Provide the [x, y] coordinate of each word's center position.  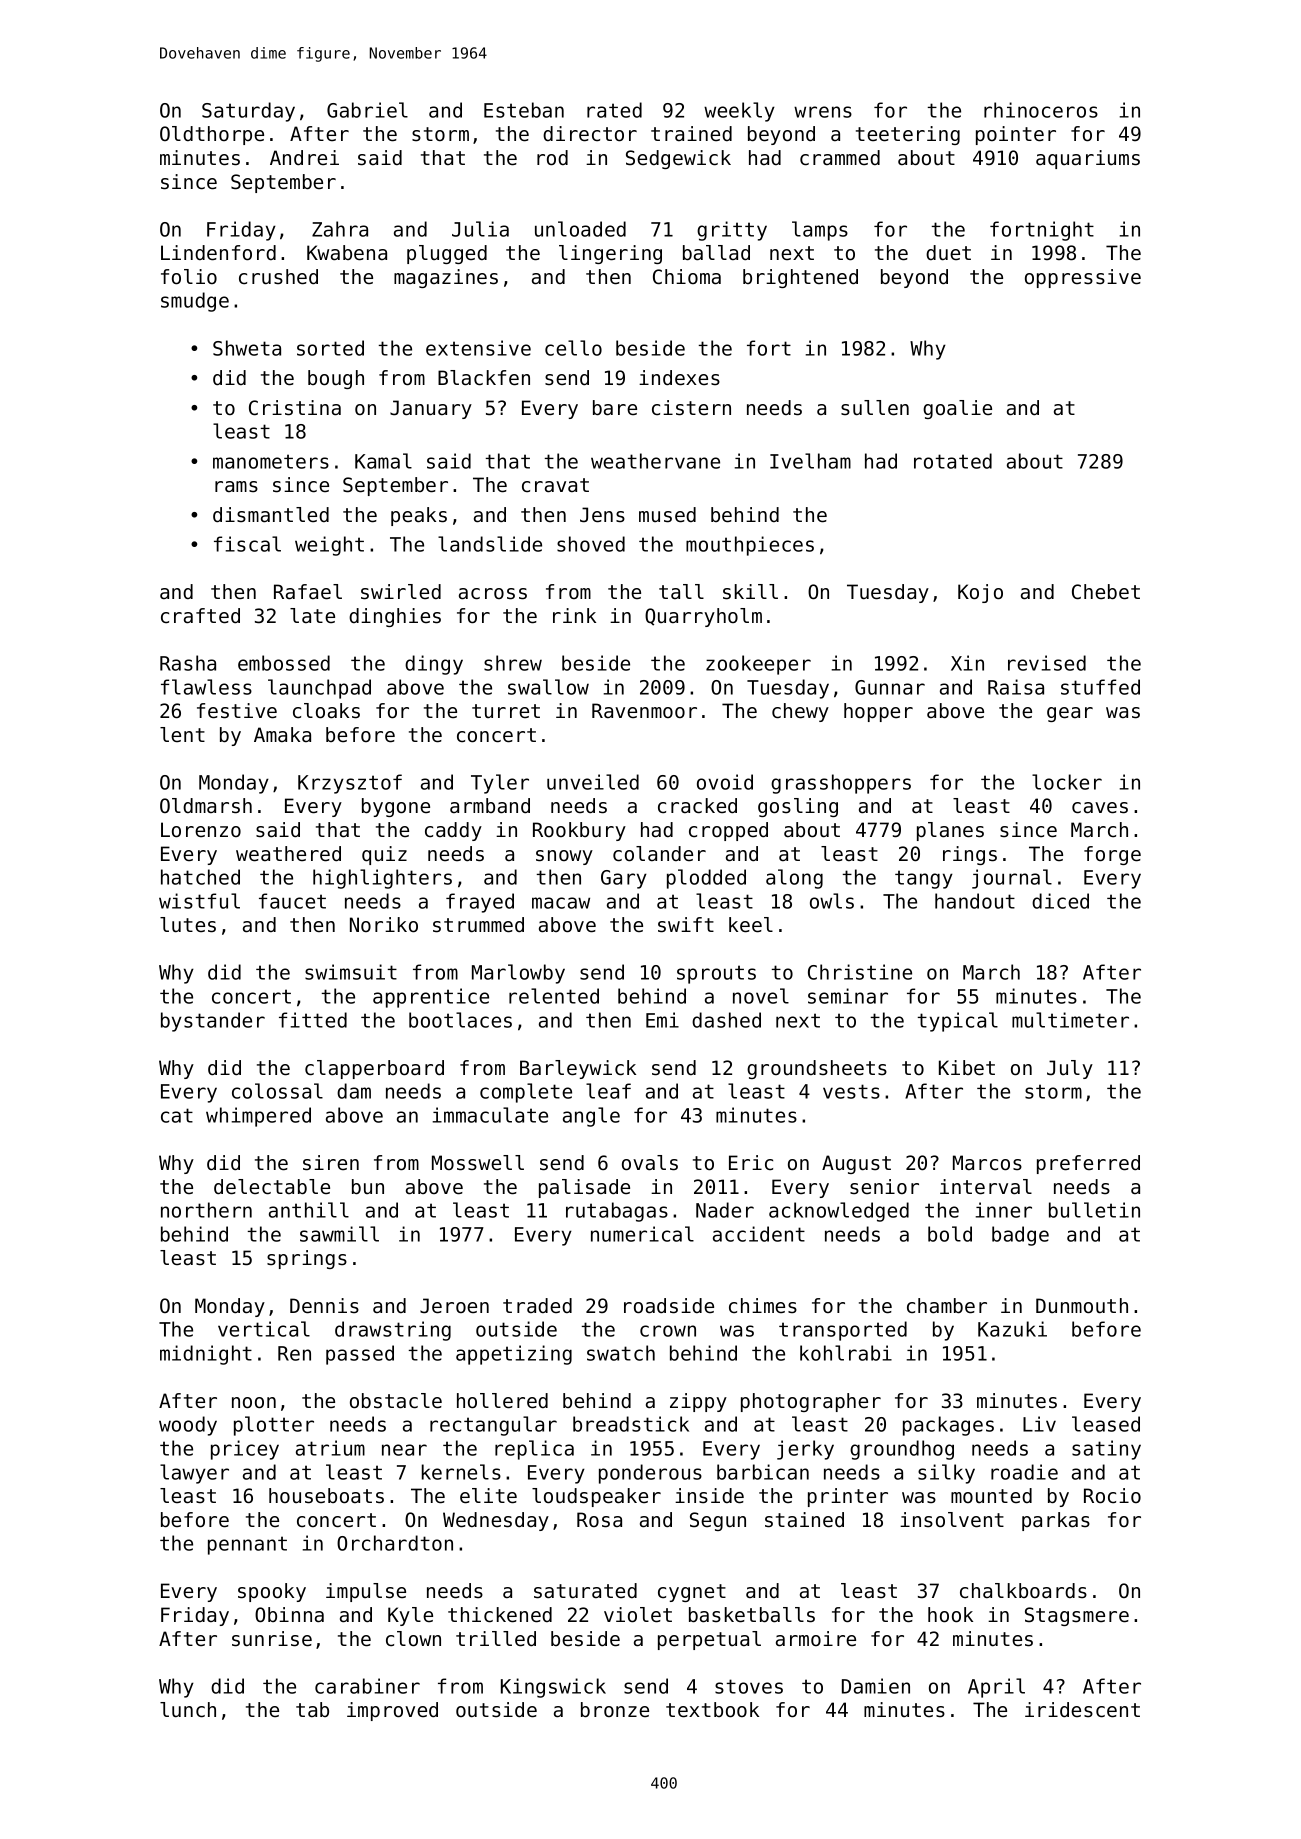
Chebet [1106, 592]
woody [188, 1426]
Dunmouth [1082, 1306]
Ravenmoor [644, 710]
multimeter [1070, 1020]
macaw [561, 903]
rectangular [493, 1426]
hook [950, 1615]
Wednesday [496, 1521]
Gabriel [367, 110]
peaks [419, 516]
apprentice [431, 998]
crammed [840, 158]
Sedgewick [678, 159]
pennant [247, 1545]
